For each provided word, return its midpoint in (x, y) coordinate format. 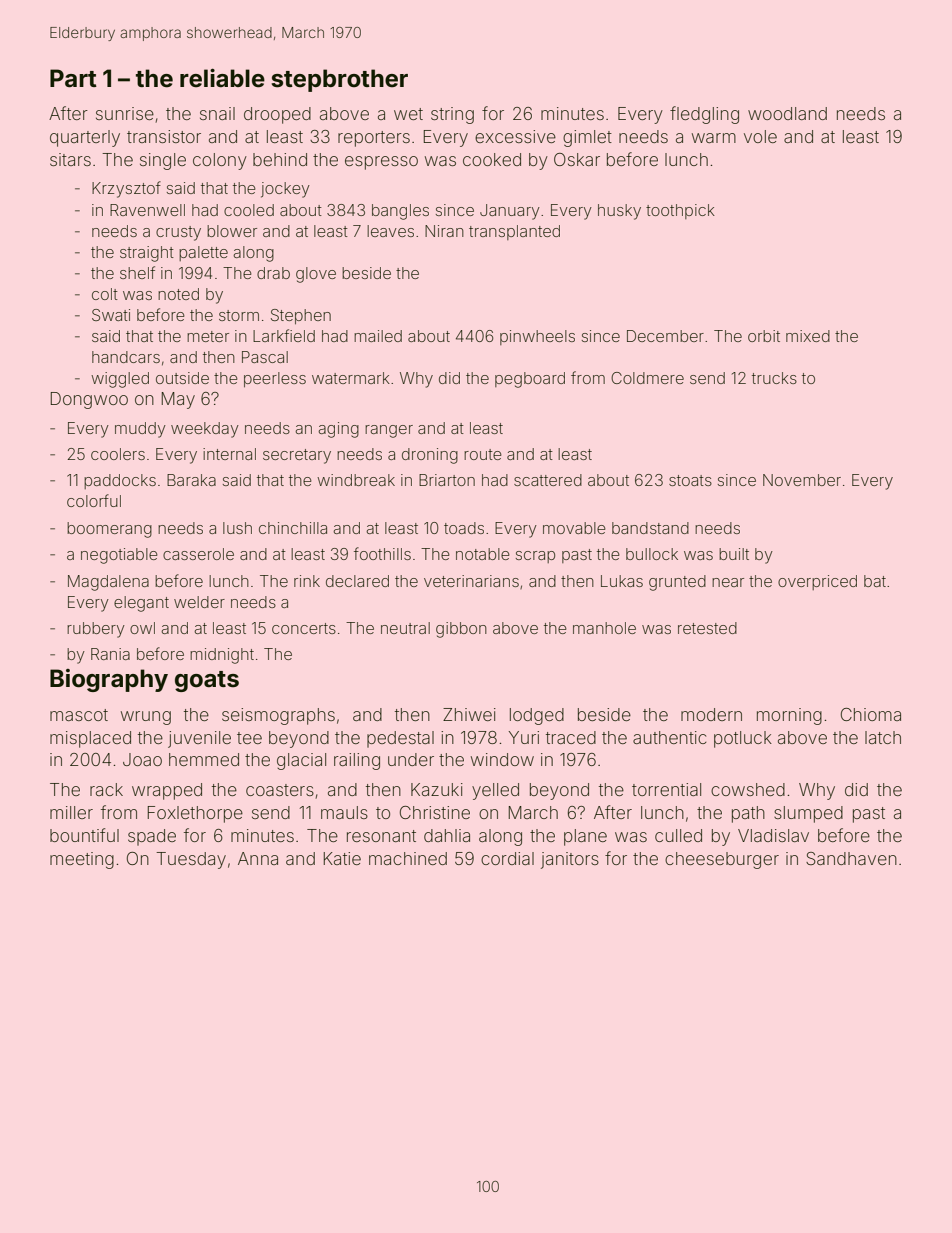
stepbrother (339, 80)
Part (73, 78)
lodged (537, 716)
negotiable (119, 556)
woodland (787, 113)
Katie (342, 858)
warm (714, 138)
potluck (743, 739)
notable (483, 554)
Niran (444, 231)
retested (707, 628)
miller (71, 812)
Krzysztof (126, 189)
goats (207, 681)
